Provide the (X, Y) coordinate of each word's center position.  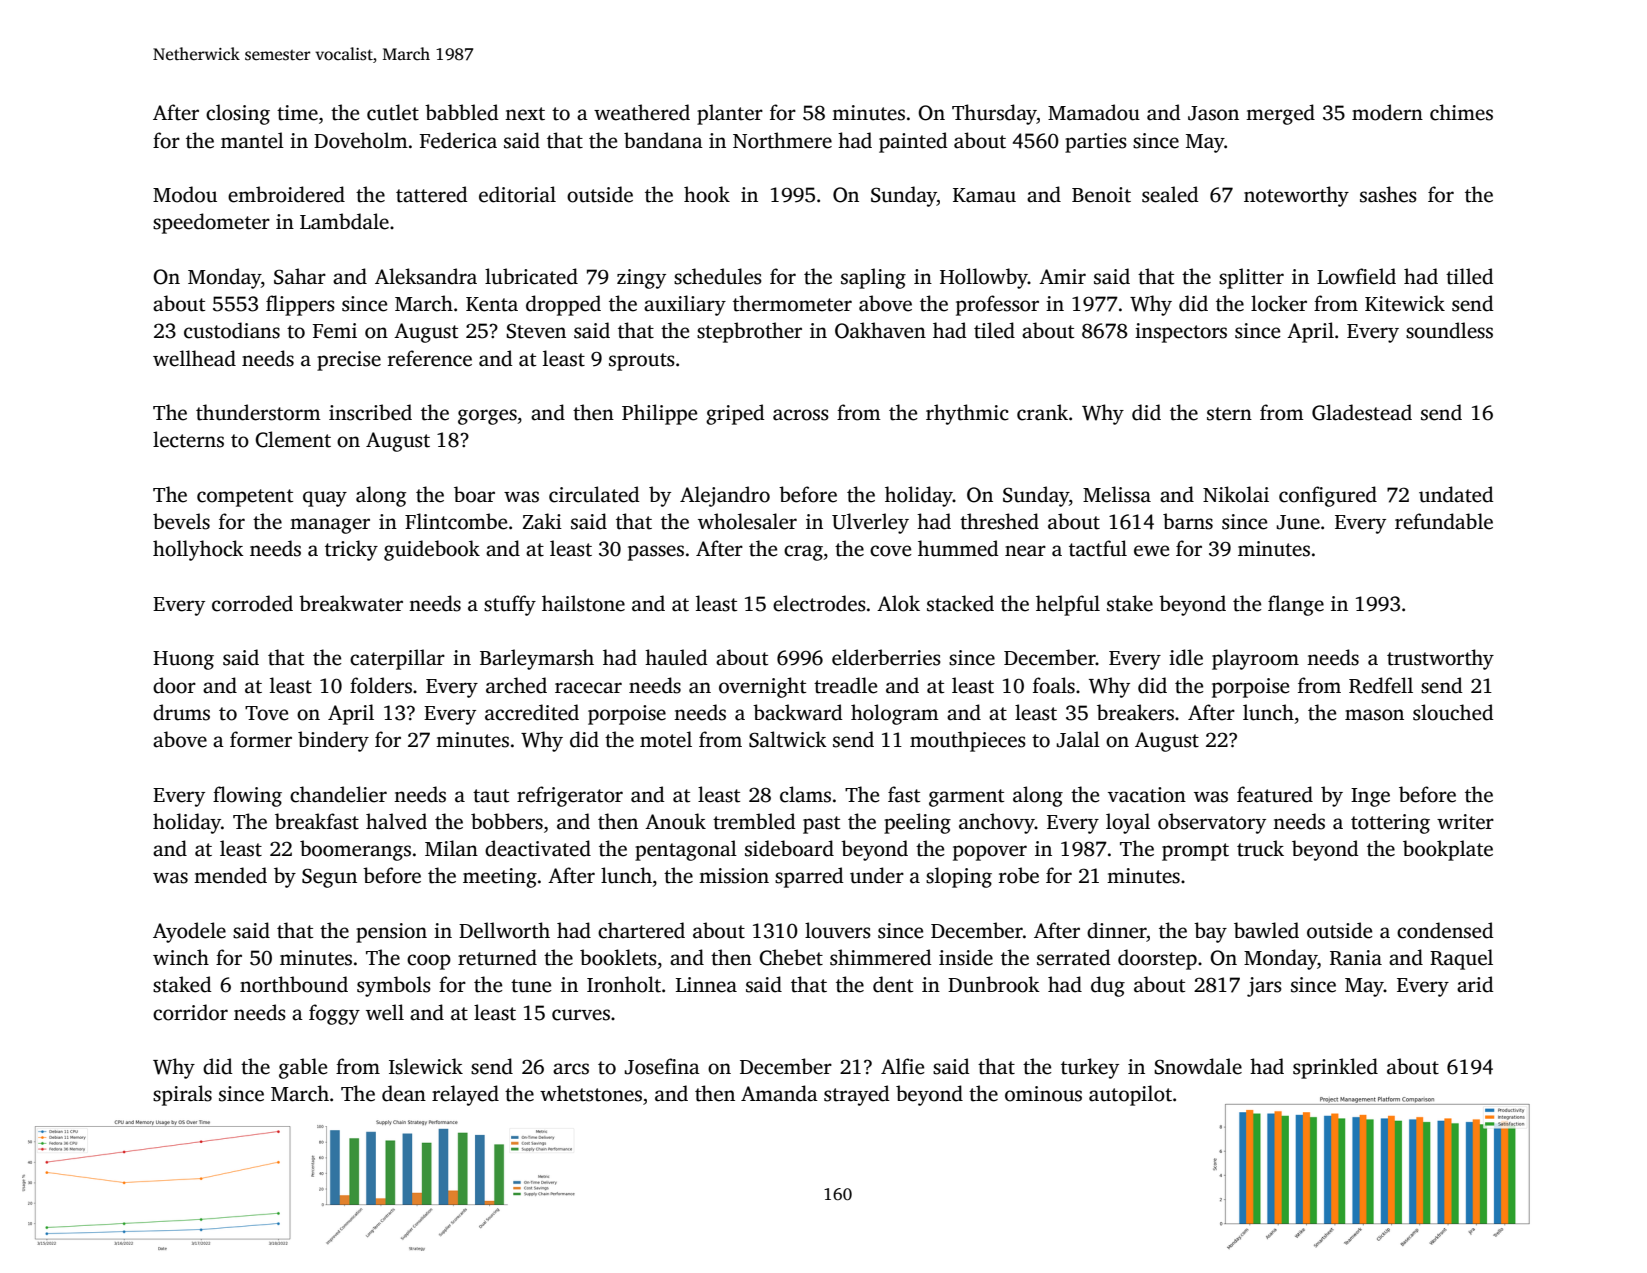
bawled (1266, 930)
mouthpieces (968, 741)
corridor (190, 1012)
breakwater (351, 603)
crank (1042, 412)
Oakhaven (880, 330)
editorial (517, 194)
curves (581, 1015)
